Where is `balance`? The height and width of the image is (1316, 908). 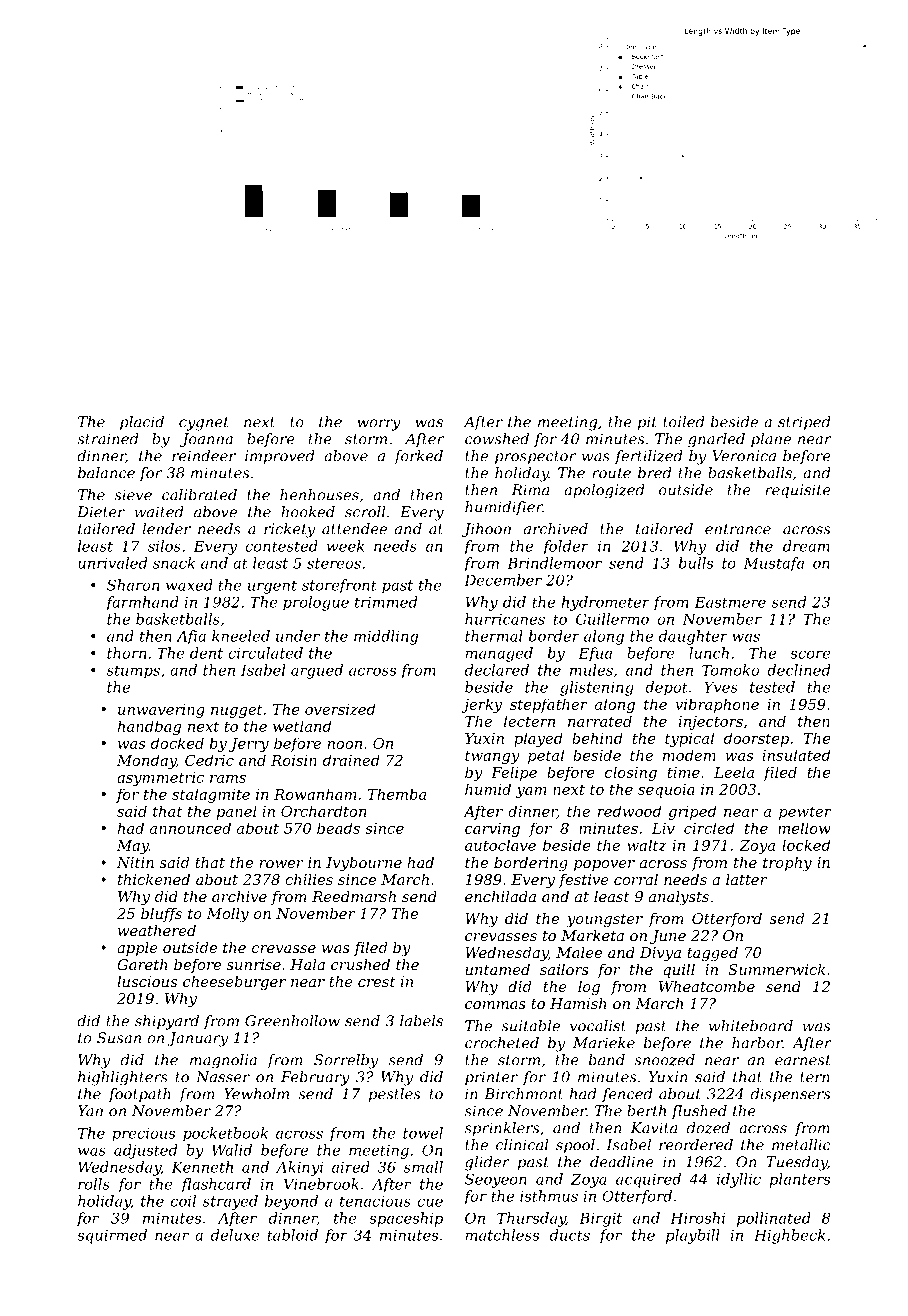 balance is located at coordinates (106, 473).
